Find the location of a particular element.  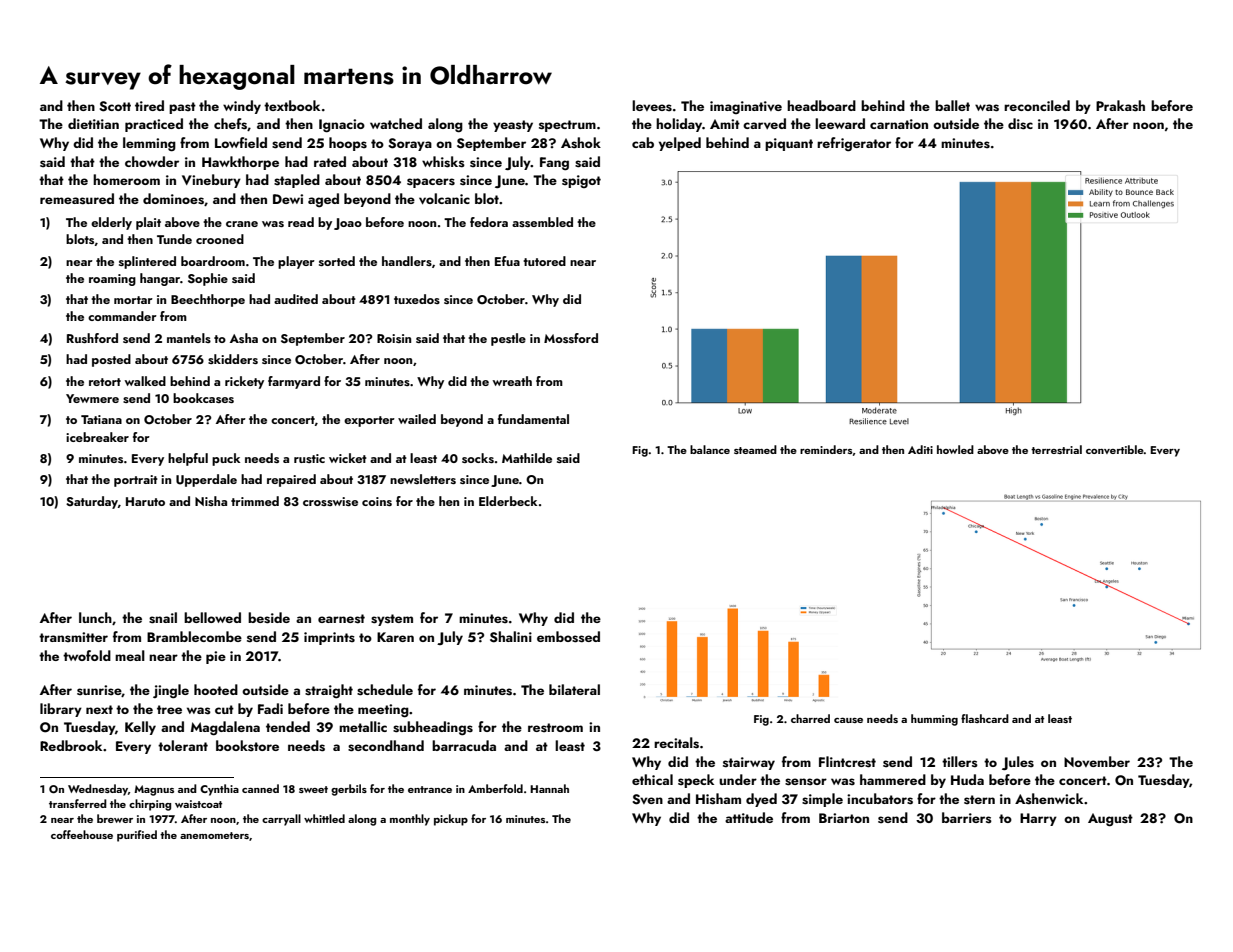

Cynthia is located at coordinates (219, 790).
